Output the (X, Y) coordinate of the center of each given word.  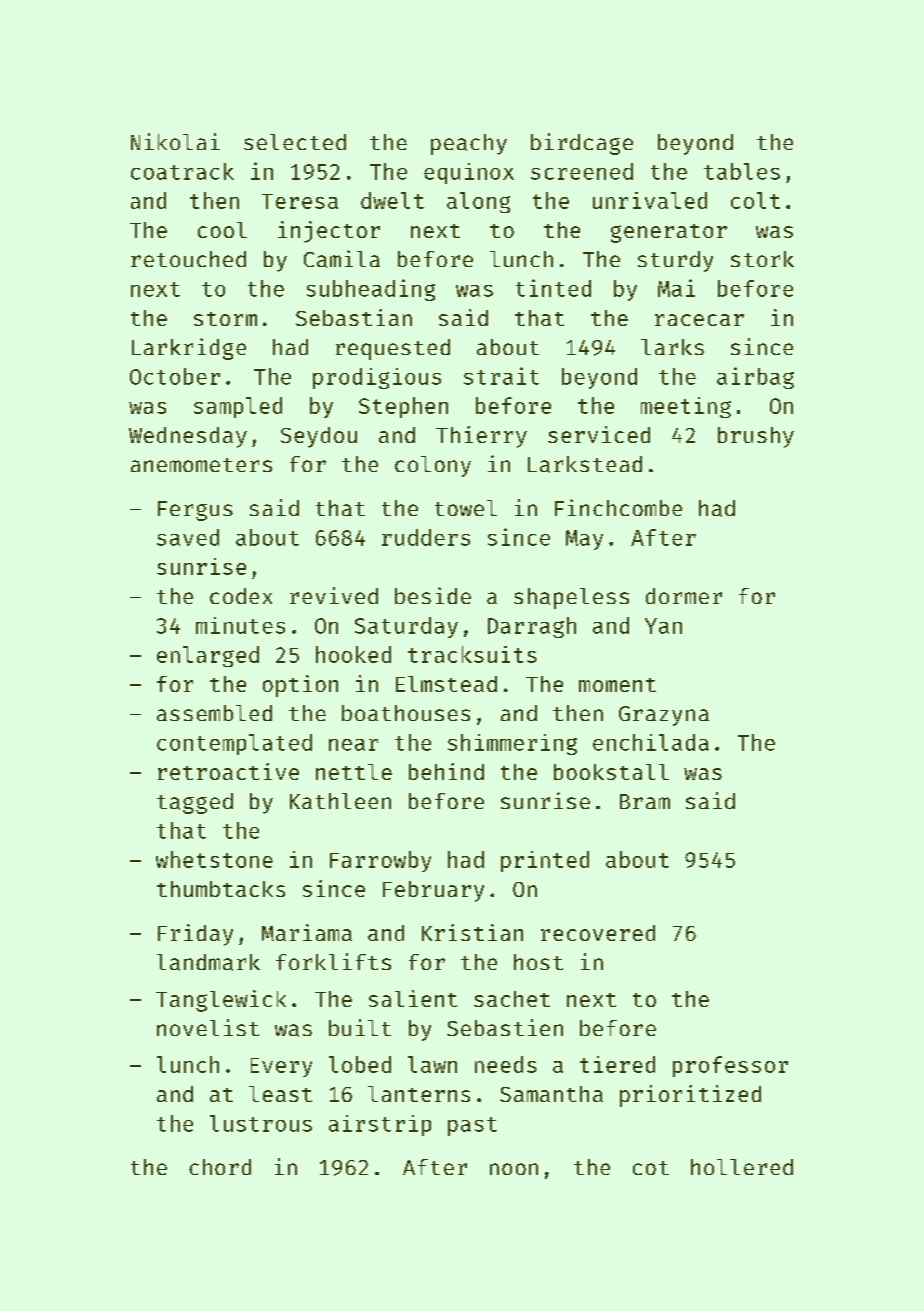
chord (220, 1167)
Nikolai (175, 141)
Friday (195, 935)
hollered (742, 1167)
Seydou (319, 437)
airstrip (380, 1125)
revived (334, 595)
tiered (617, 1064)
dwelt (392, 200)
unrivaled (650, 200)
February (433, 891)
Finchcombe (618, 507)
